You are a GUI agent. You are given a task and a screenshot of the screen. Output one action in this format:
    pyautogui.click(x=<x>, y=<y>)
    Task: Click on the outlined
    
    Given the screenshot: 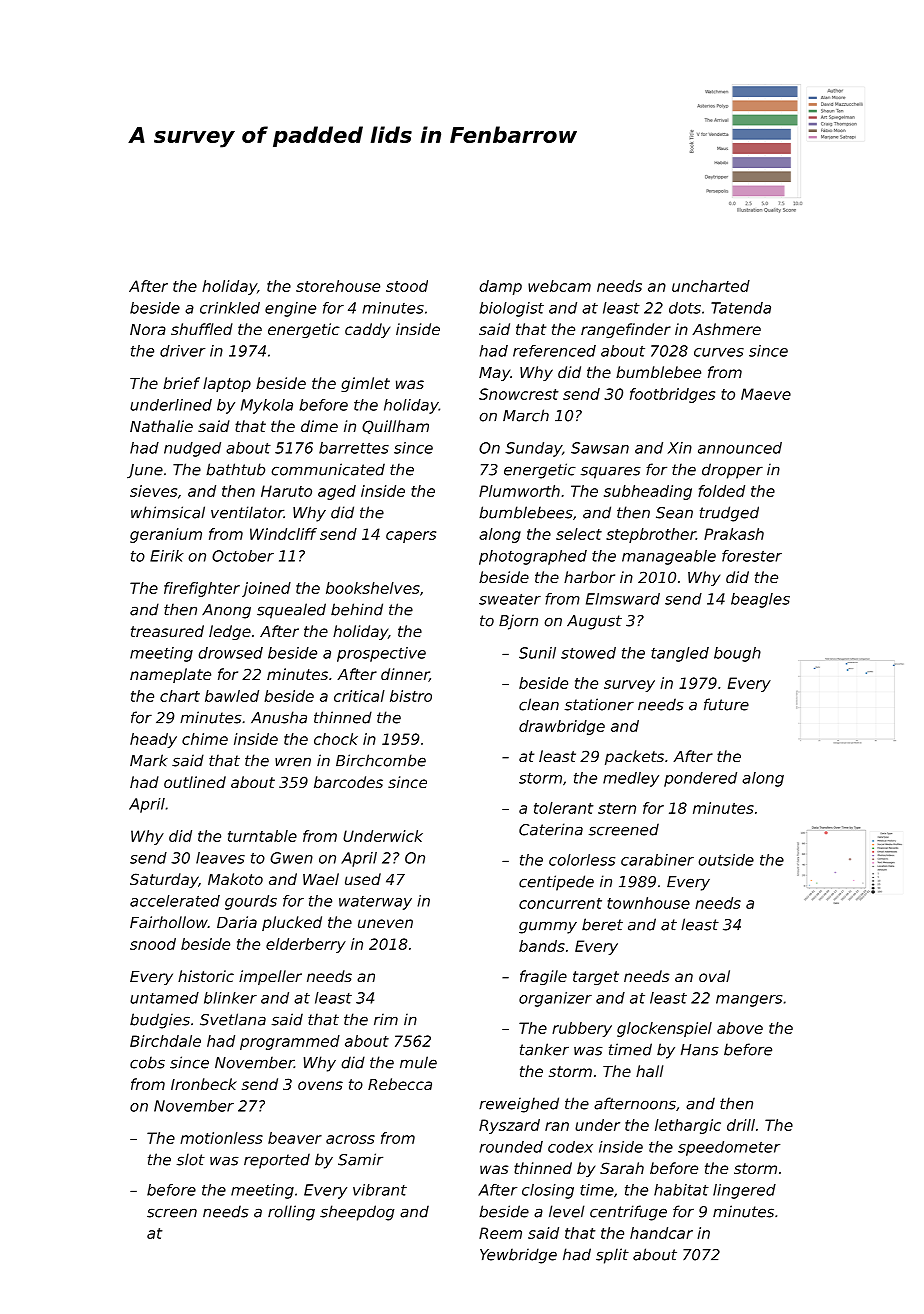 What is the action you would take?
    pyautogui.click(x=195, y=782)
